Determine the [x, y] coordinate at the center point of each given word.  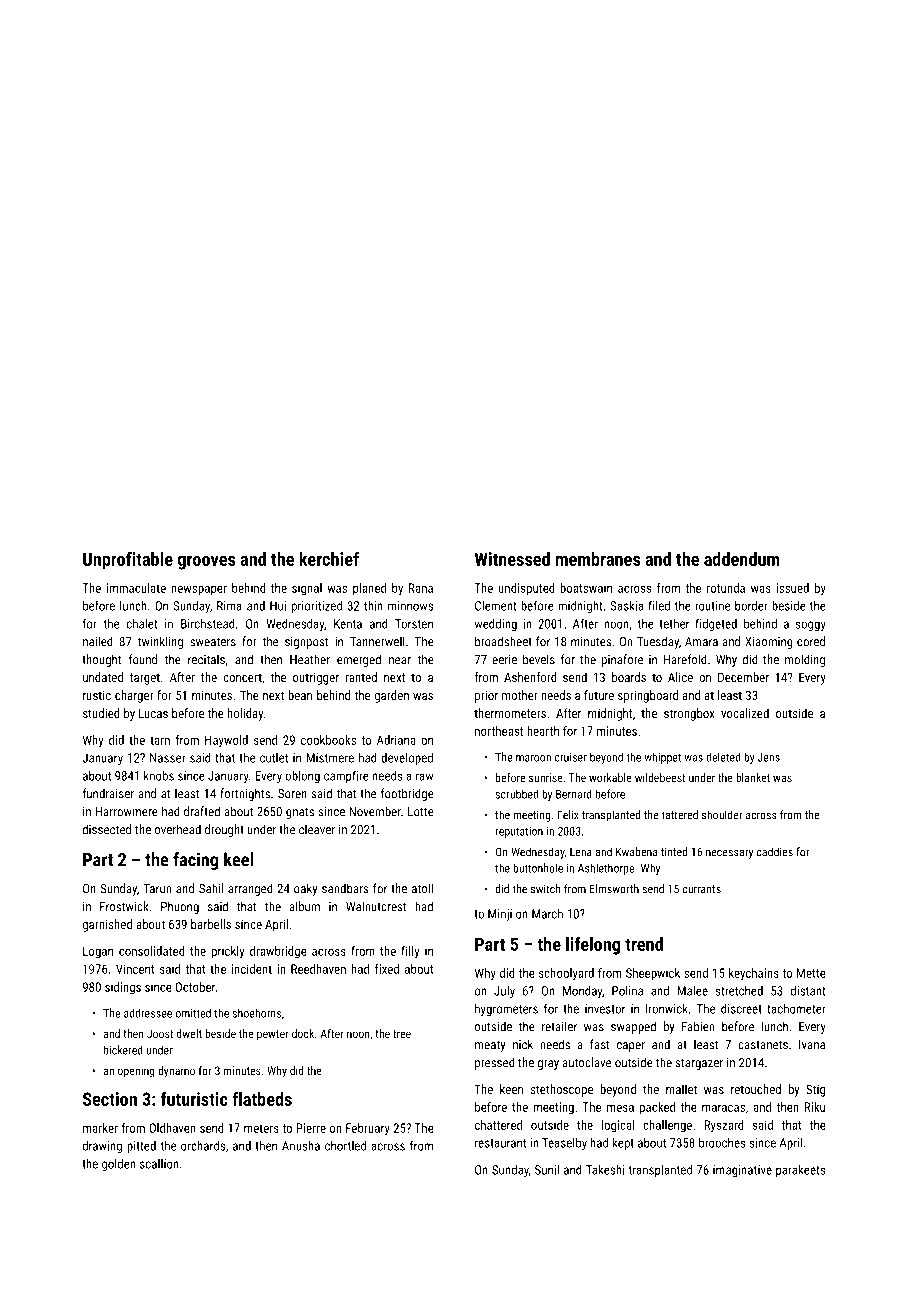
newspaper [199, 590]
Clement [495, 606]
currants [702, 889]
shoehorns [257, 1013]
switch [546, 889]
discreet [741, 1009]
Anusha [301, 1146]
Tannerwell [377, 641]
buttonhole [538, 868]
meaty [490, 1046]
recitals [206, 659]
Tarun [157, 889]
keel [238, 859]
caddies [775, 852]
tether [674, 623]
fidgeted [716, 624]
